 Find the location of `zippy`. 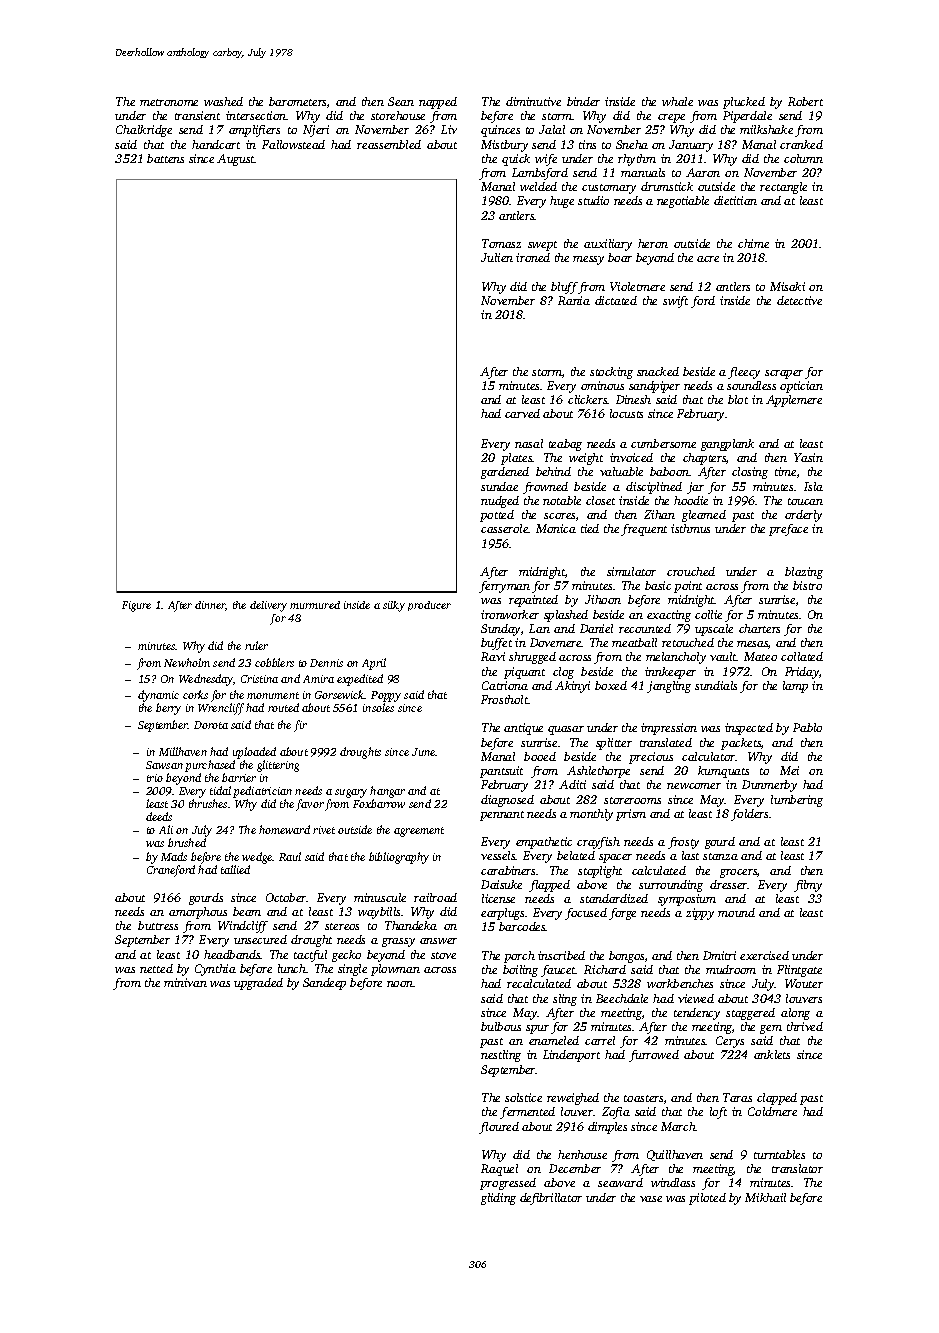

zippy is located at coordinates (700, 914).
